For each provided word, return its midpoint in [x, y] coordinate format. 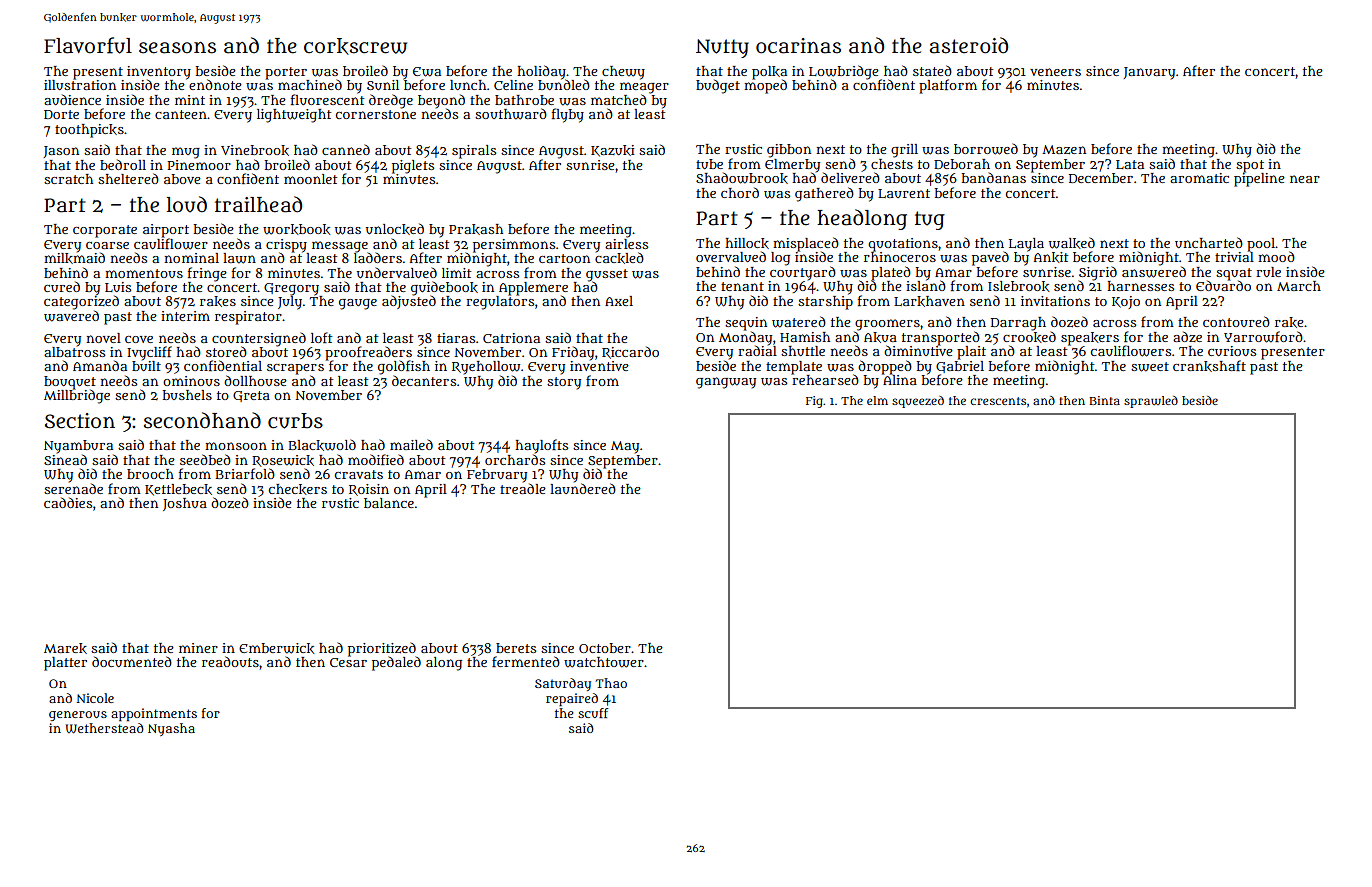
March [1299, 286]
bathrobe [524, 100]
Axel [619, 301]
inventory [159, 72]
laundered [583, 488]
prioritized [382, 649]
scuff [593, 713]
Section [80, 421]
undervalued [397, 272]
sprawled [1151, 402]
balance [389, 503]
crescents [998, 401]
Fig [814, 402]
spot [1250, 166]
